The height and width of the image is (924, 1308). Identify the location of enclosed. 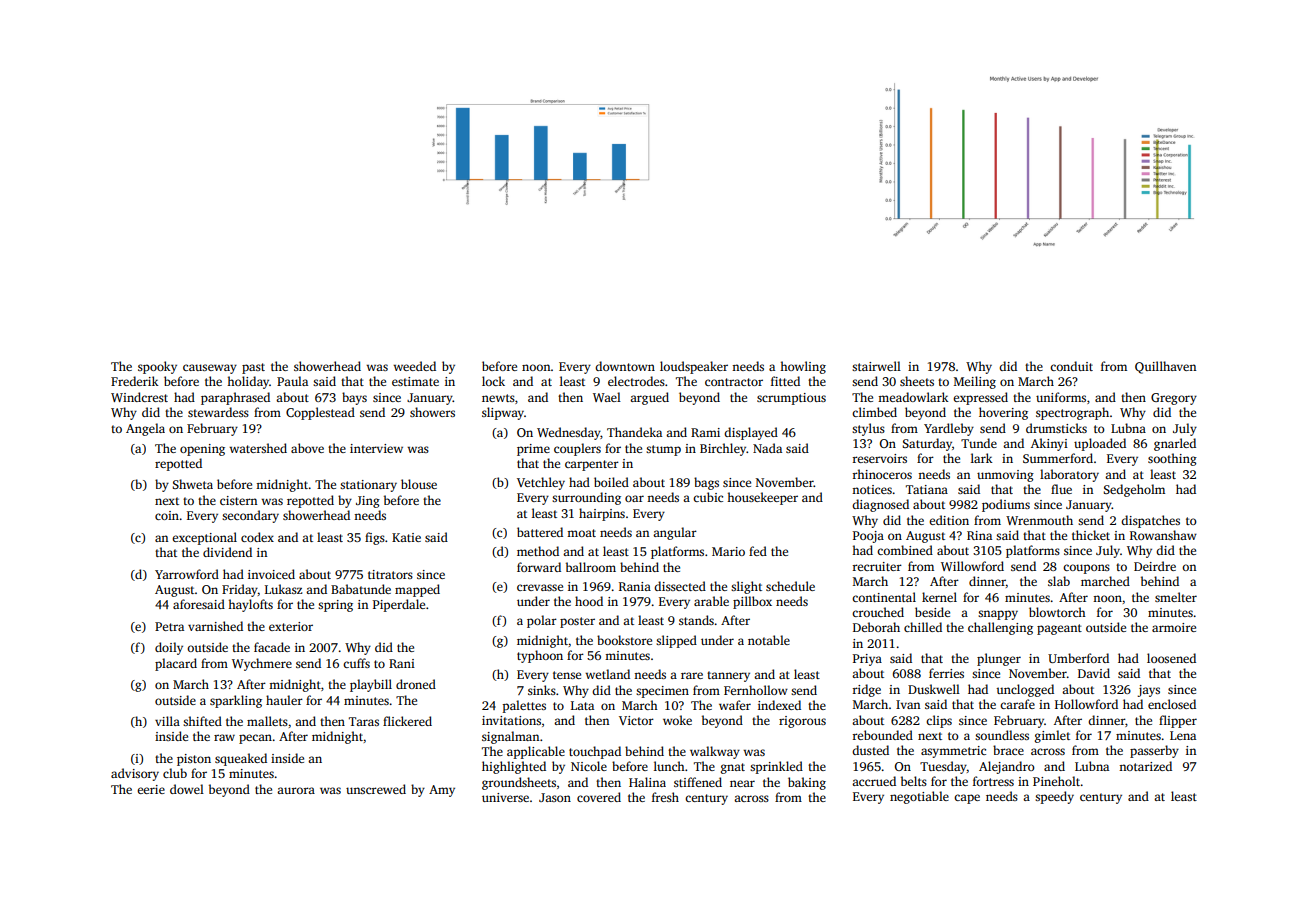
(1172, 704).
